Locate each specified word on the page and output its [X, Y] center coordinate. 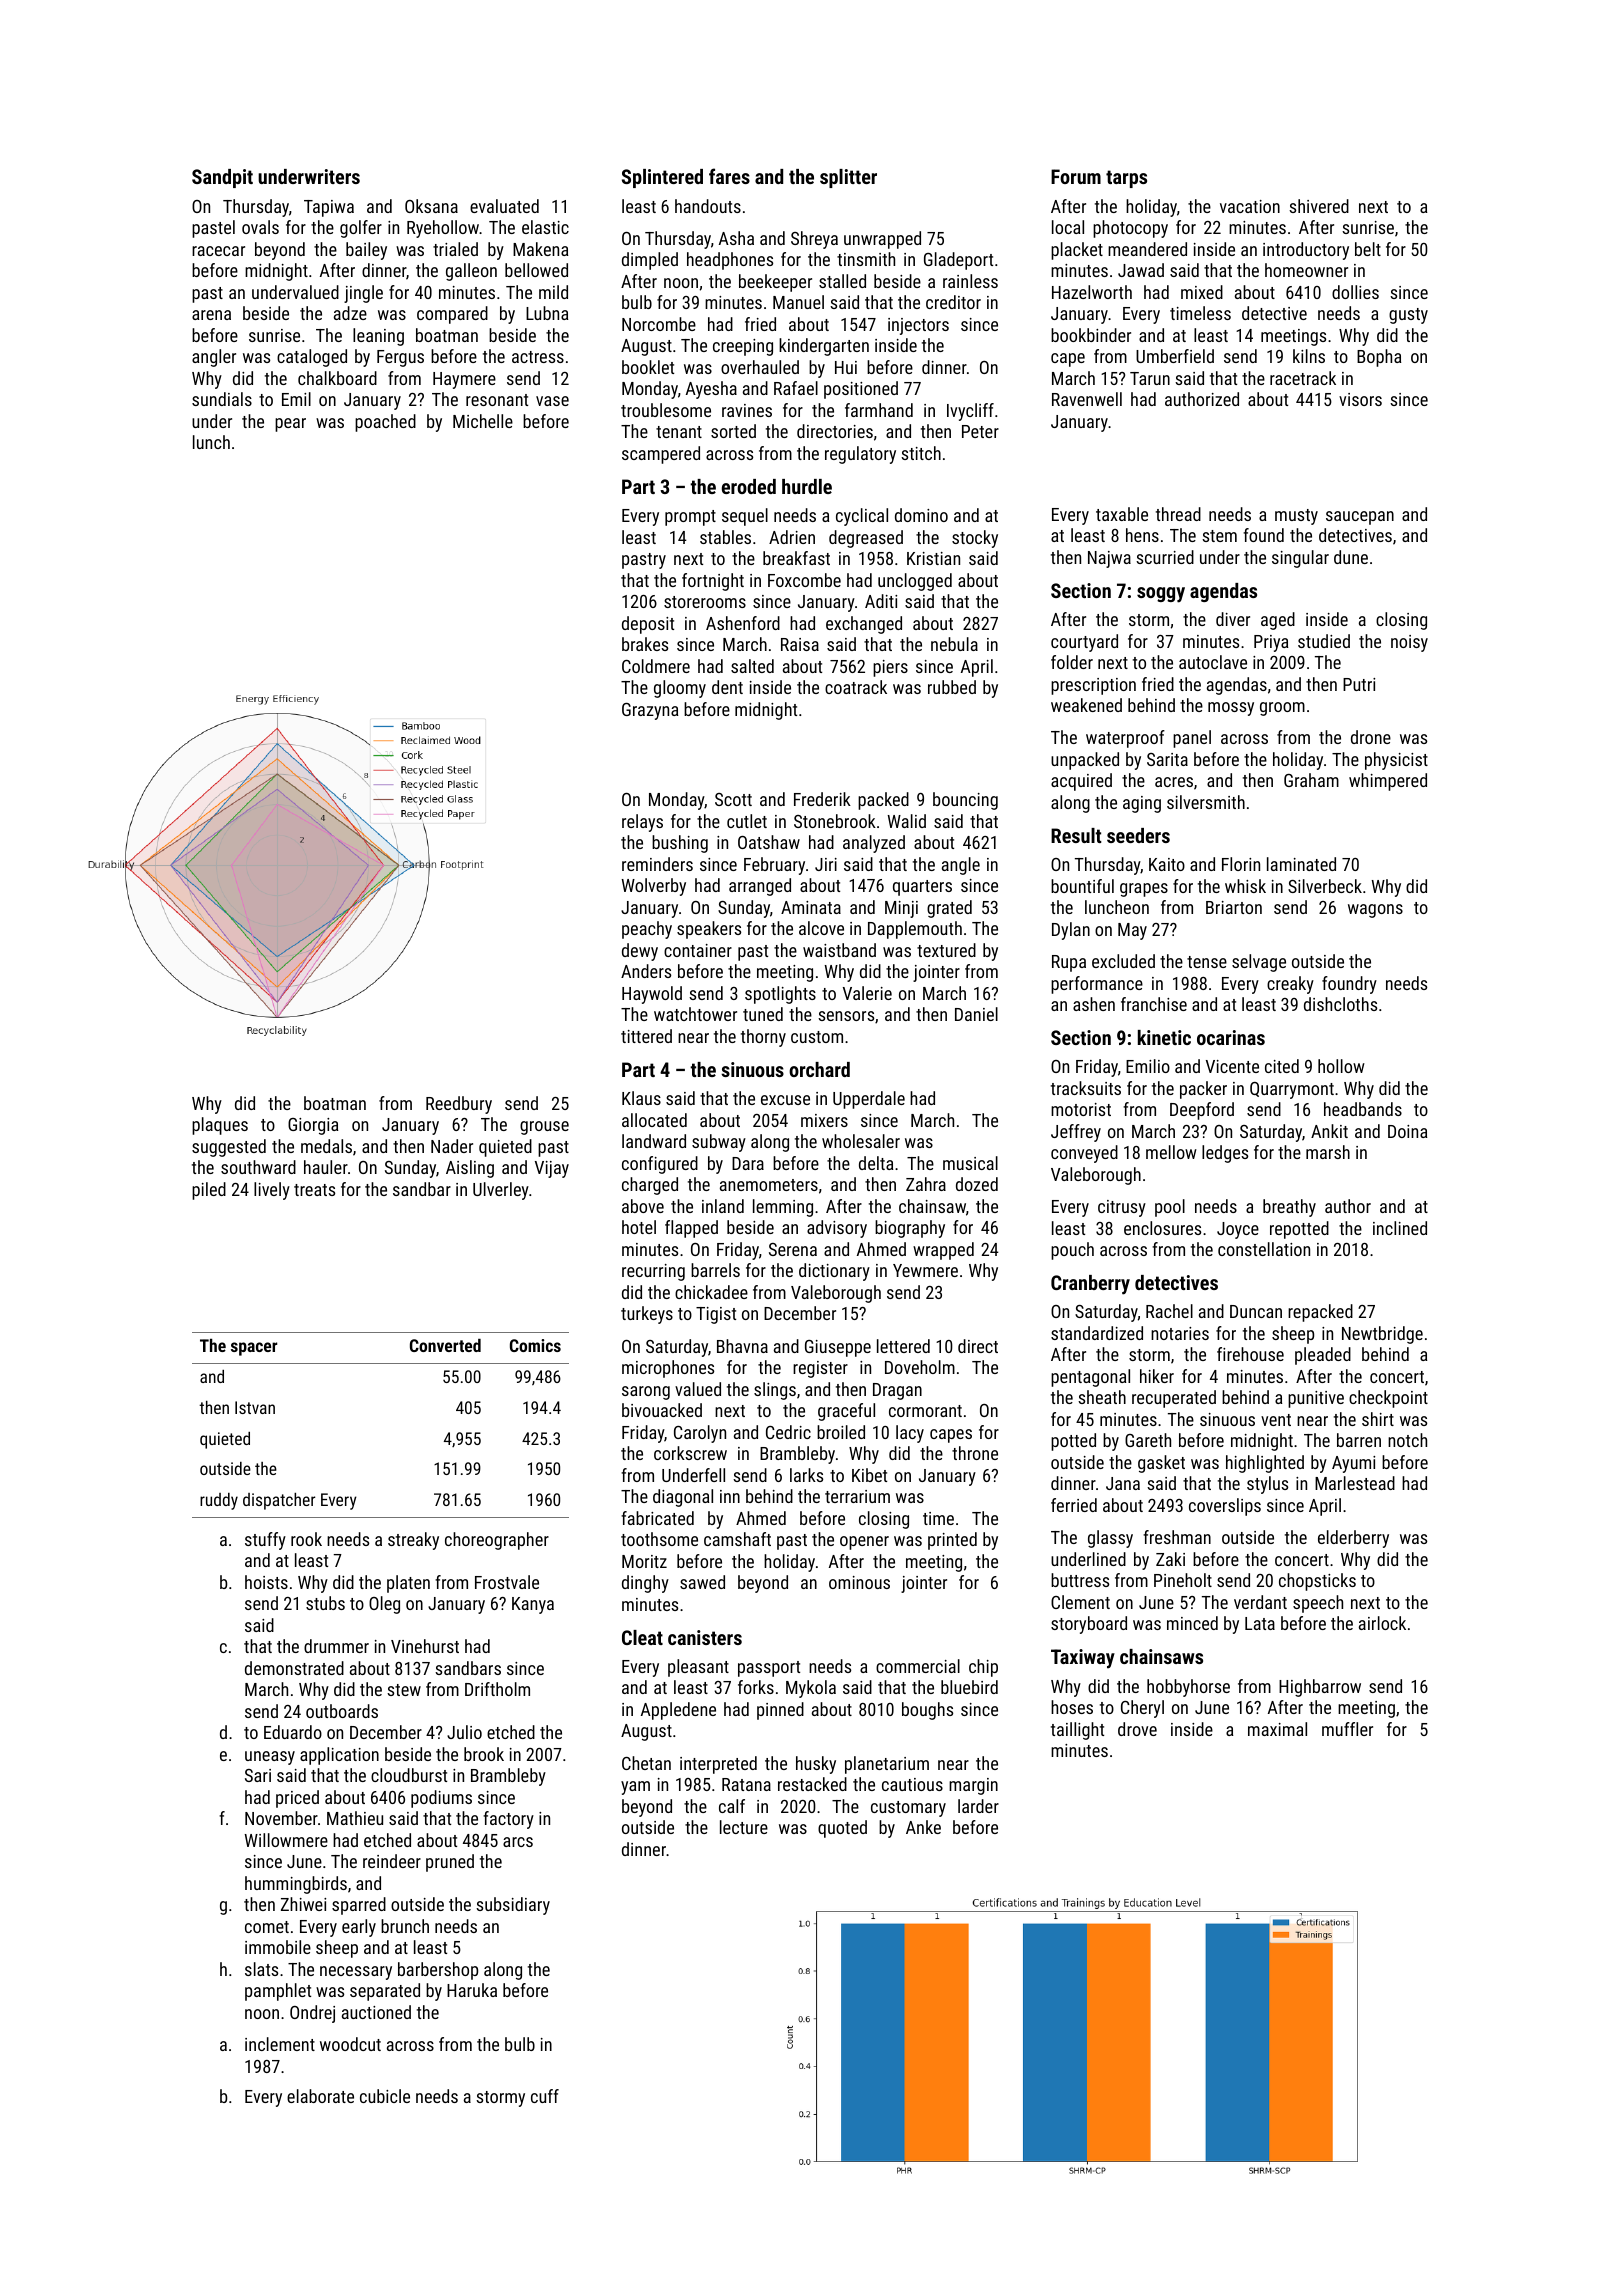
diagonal [683, 1498]
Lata [1260, 1623]
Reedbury [459, 1105]
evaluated [504, 206]
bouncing [965, 801]
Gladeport [958, 261]
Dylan [1071, 931]
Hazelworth [1092, 292]
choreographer [497, 1541]
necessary [356, 1973]
